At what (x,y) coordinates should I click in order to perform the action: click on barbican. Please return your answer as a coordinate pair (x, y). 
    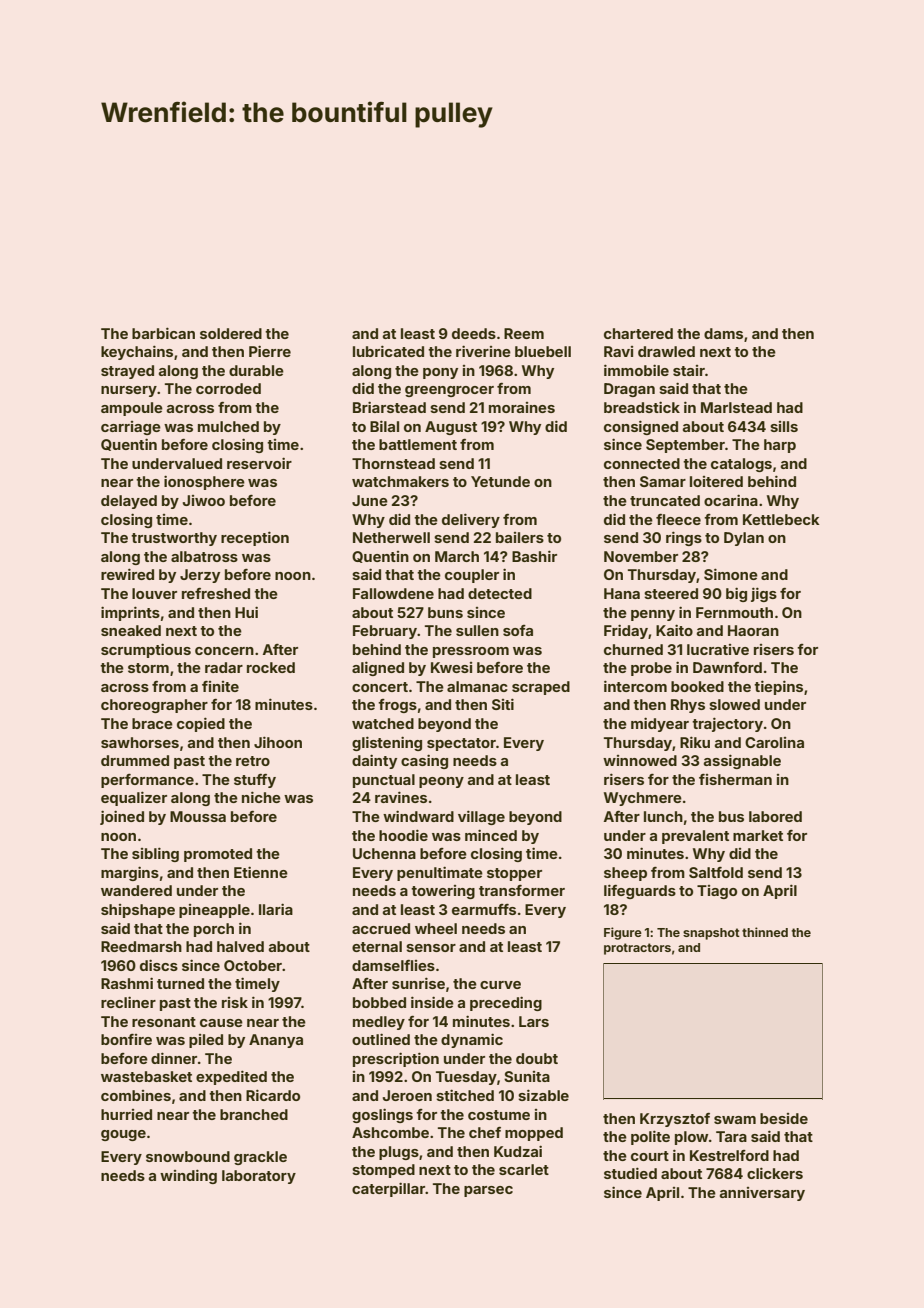
    Looking at the image, I should click on (163, 333).
